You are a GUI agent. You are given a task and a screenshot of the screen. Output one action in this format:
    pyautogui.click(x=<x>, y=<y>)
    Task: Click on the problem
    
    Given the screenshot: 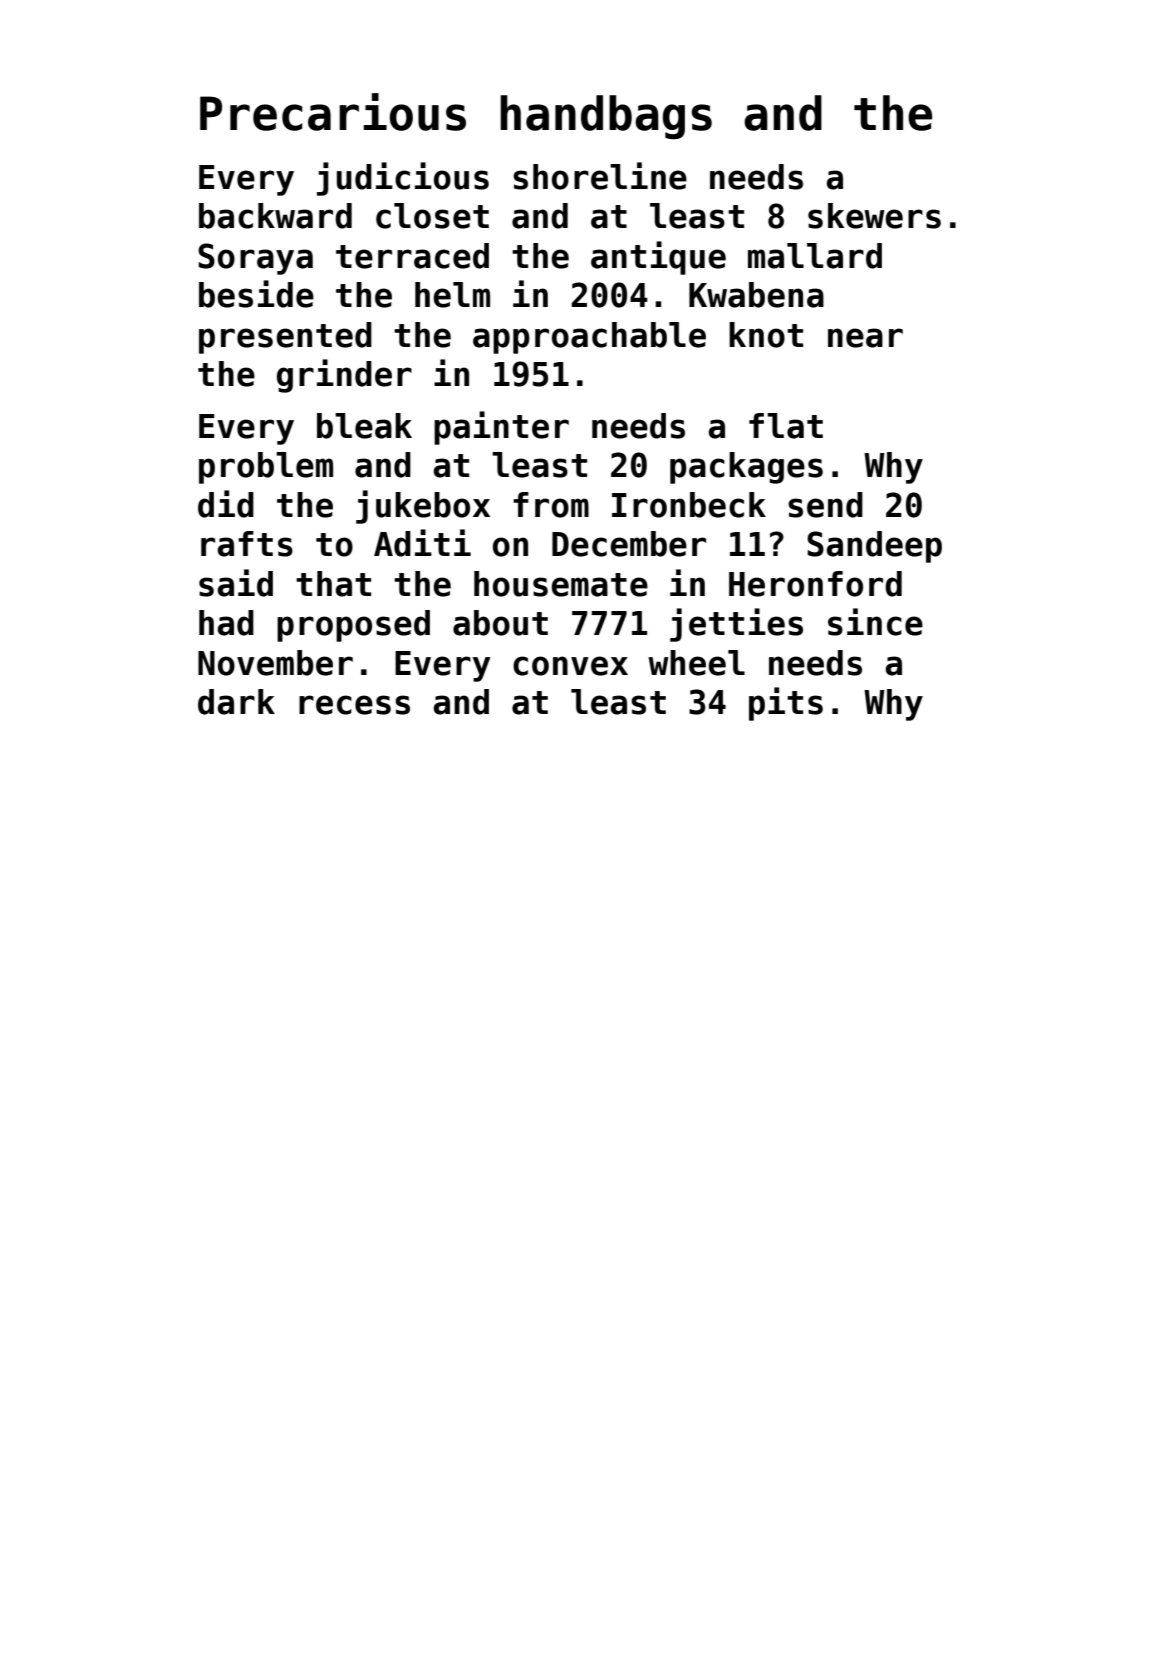 What is the action you would take?
    pyautogui.click(x=266, y=468)
